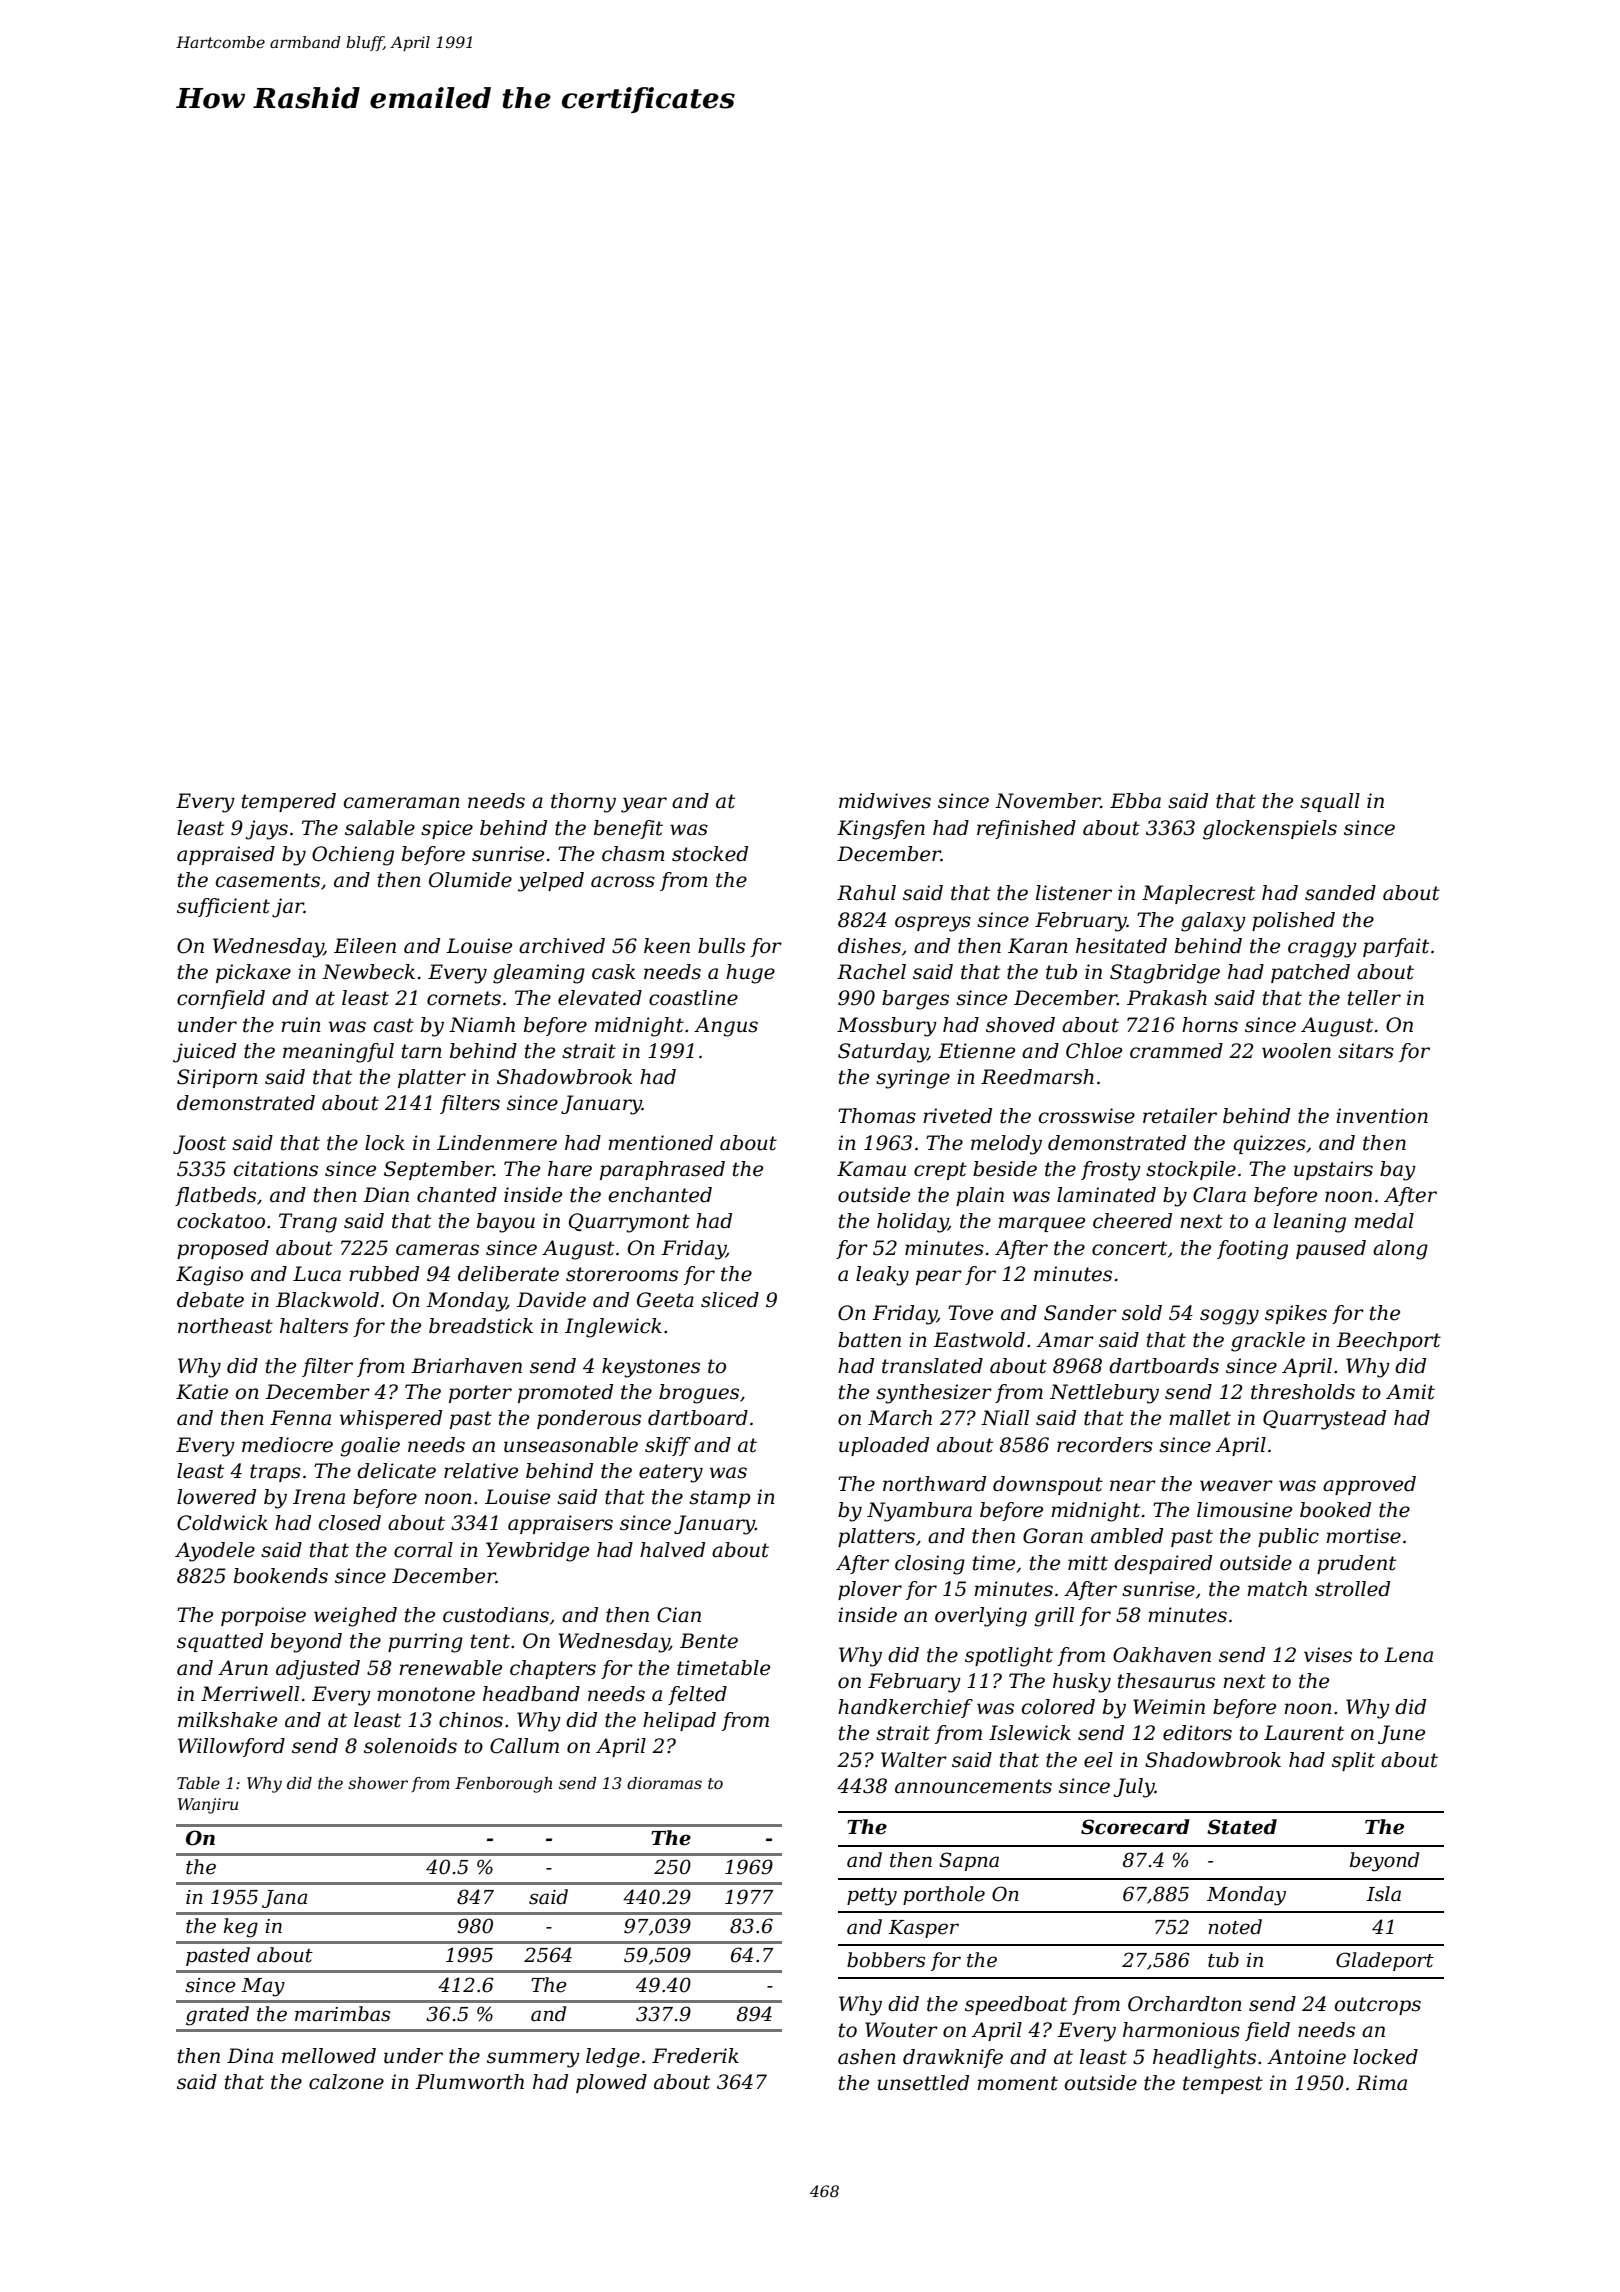  What do you see at coordinates (402, 803) in the screenshot?
I see `cameraman` at bounding box center [402, 803].
